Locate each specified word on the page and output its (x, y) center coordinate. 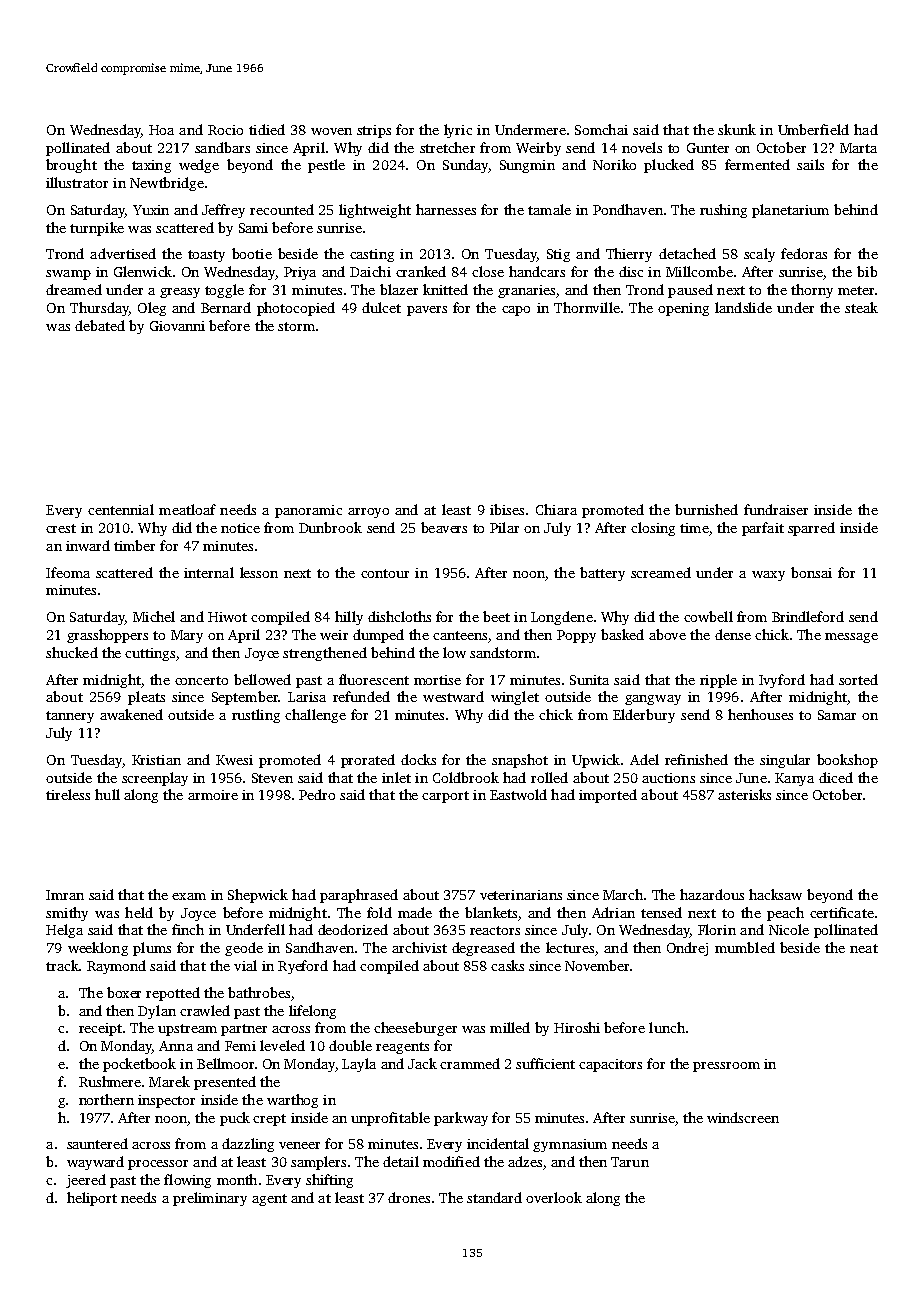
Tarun (630, 1162)
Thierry (629, 255)
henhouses (760, 714)
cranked (421, 271)
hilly (349, 618)
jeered (86, 1181)
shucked (72, 652)
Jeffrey (223, 211)
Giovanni (177, 326)
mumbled (745, 947)
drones (409, 1197)
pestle (326, 166)
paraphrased (359, 896)
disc (631, 271)
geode (244, 949)
